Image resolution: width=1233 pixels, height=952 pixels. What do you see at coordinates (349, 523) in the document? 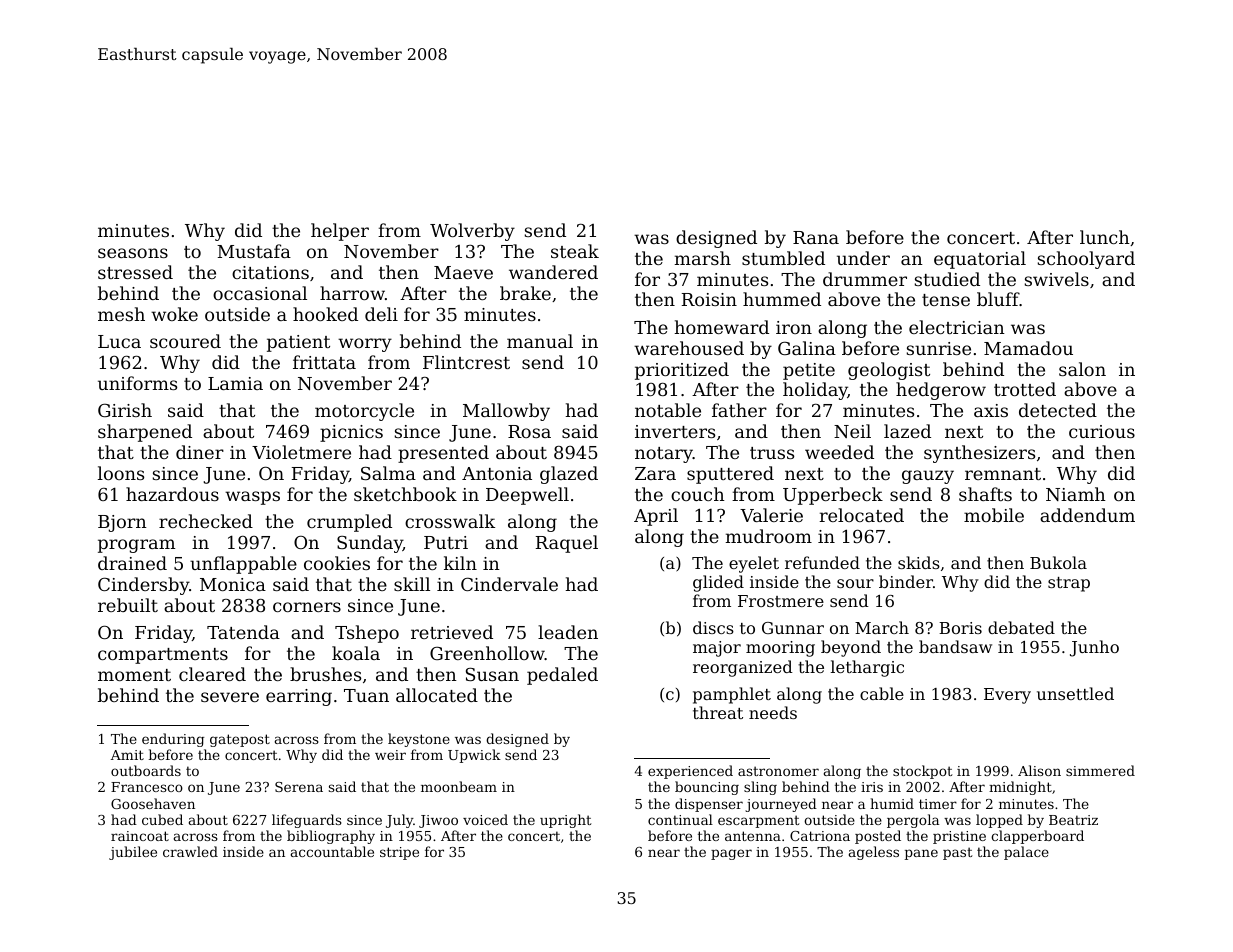
I see `crumpled` at bounding box center [349, 523].
